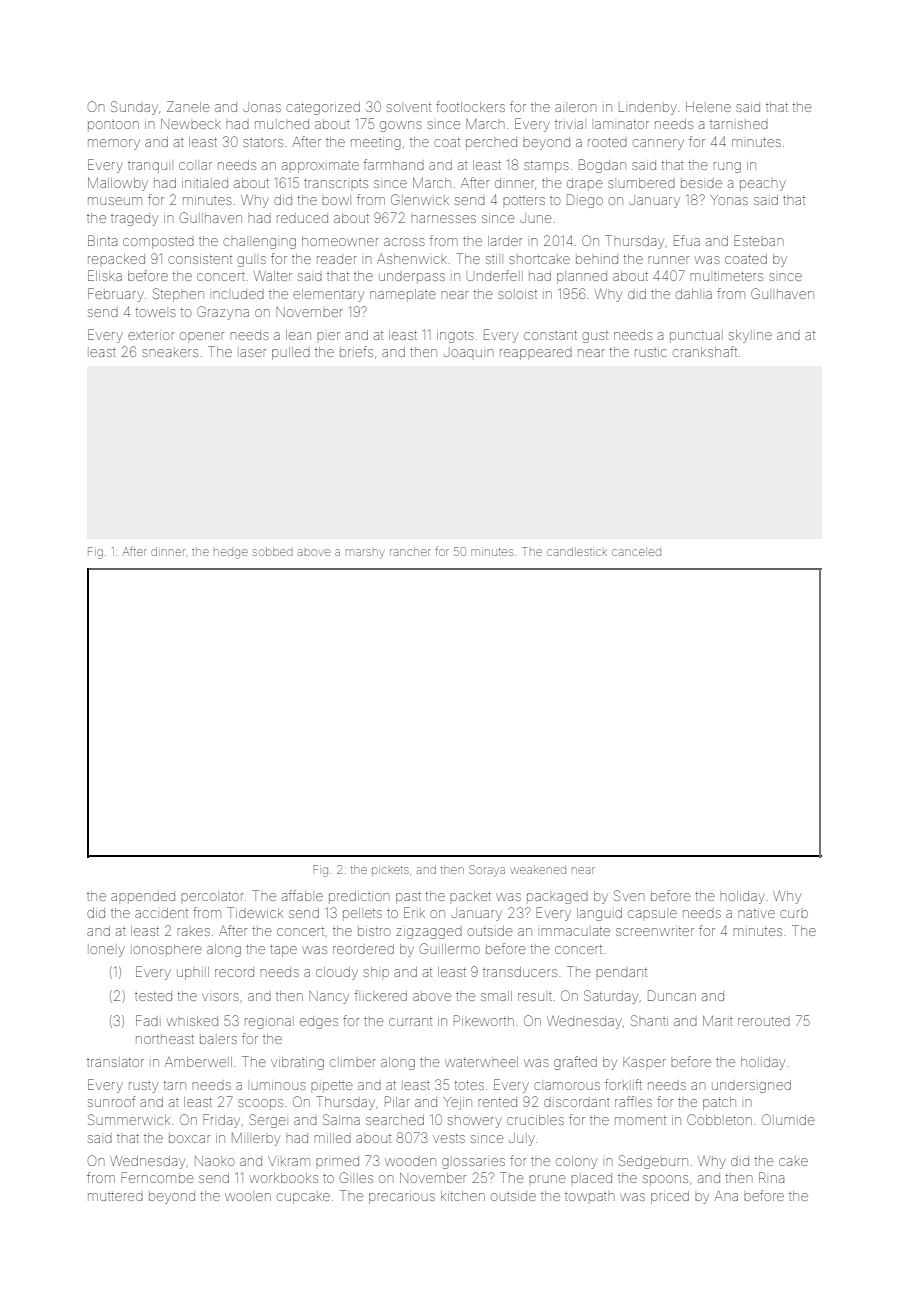 The width and height of the screenshot is (908, 1316). What do you see at coordinates (143, 896) in the screenshot?
I see `appended` at bounding box center [143, 896].
